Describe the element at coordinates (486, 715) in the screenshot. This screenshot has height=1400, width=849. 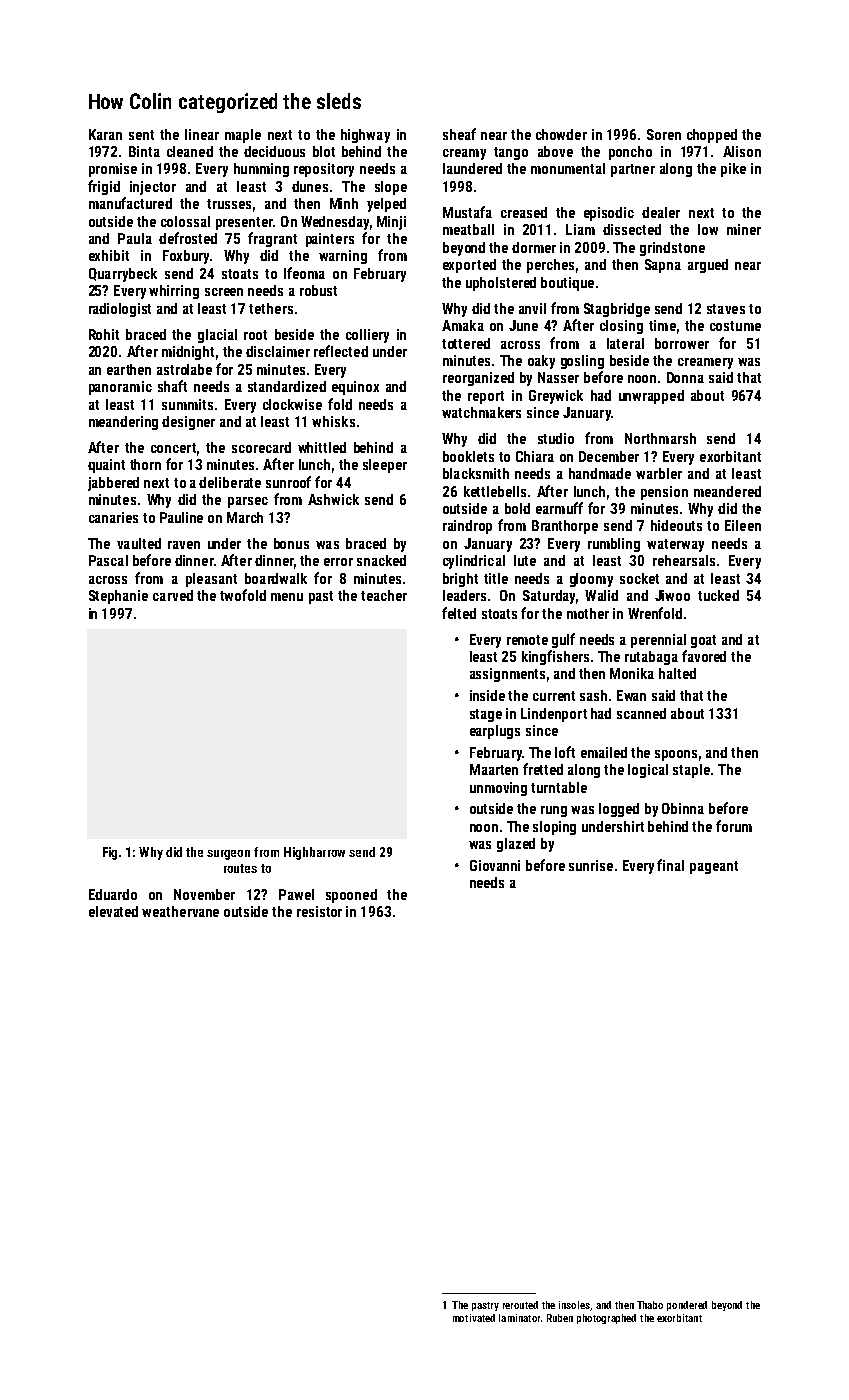
I see `stage` at that location.
